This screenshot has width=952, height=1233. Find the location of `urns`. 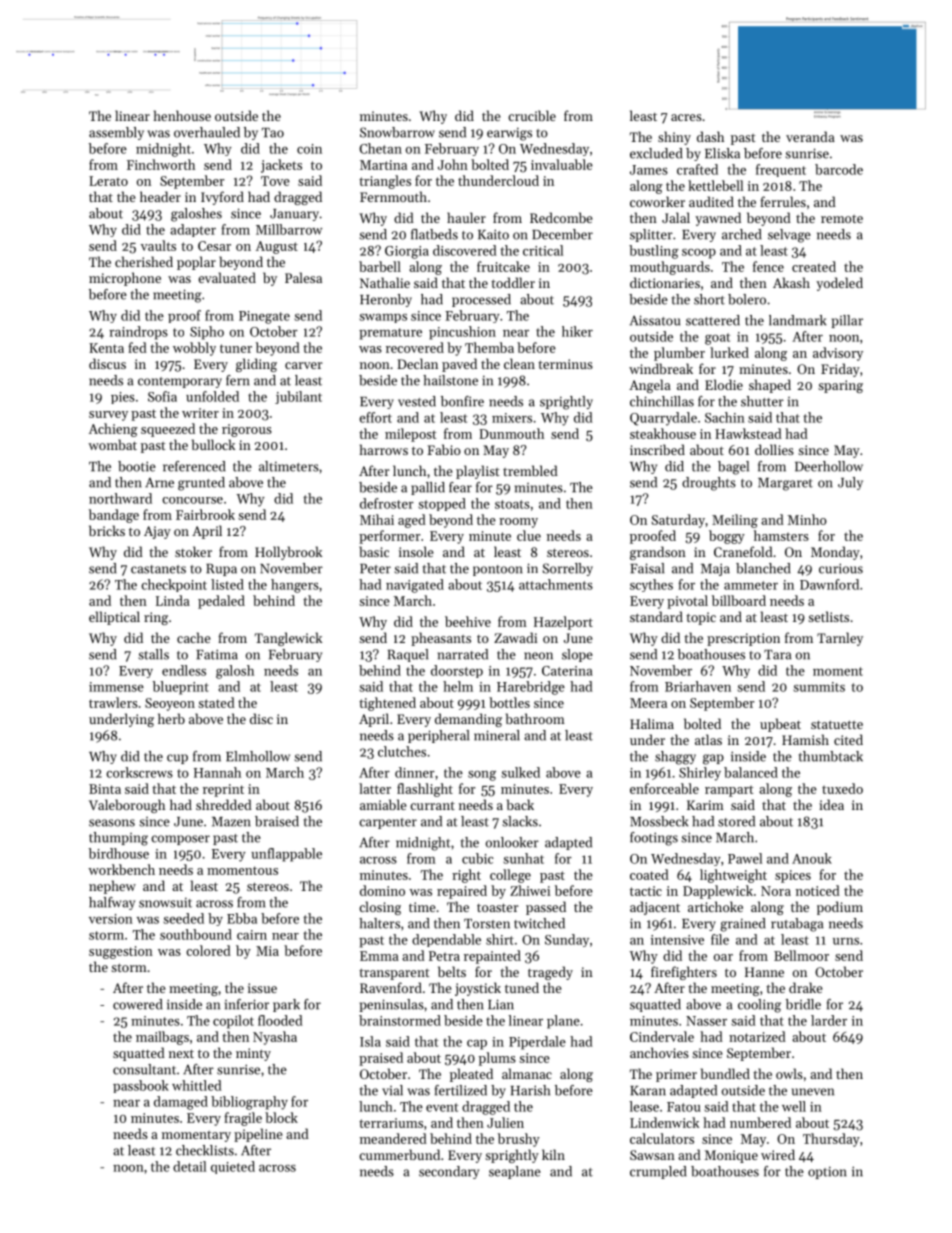

urns is located at coordinates (846, 941).
